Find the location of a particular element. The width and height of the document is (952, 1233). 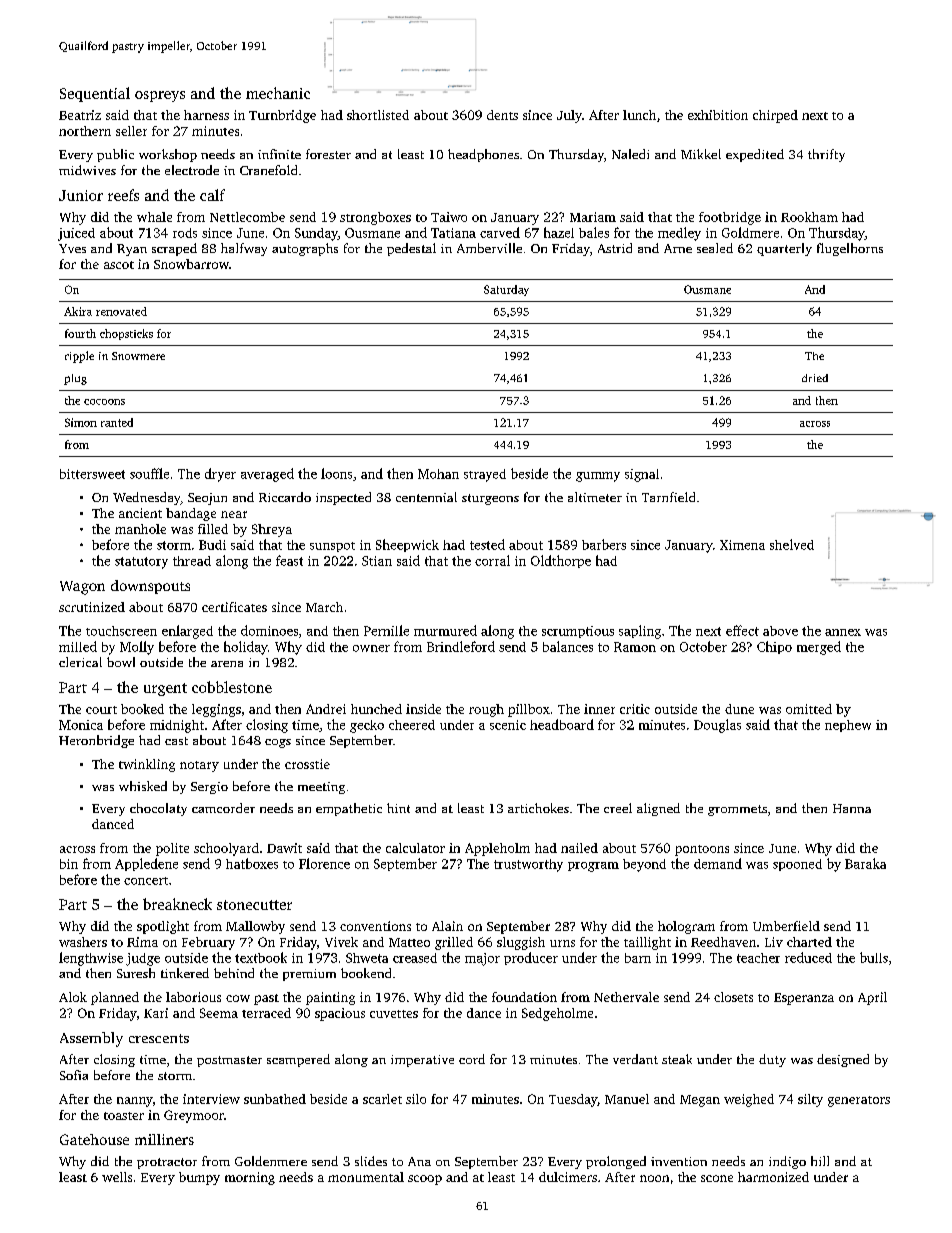

dried is located at coordinates (815, 378).
